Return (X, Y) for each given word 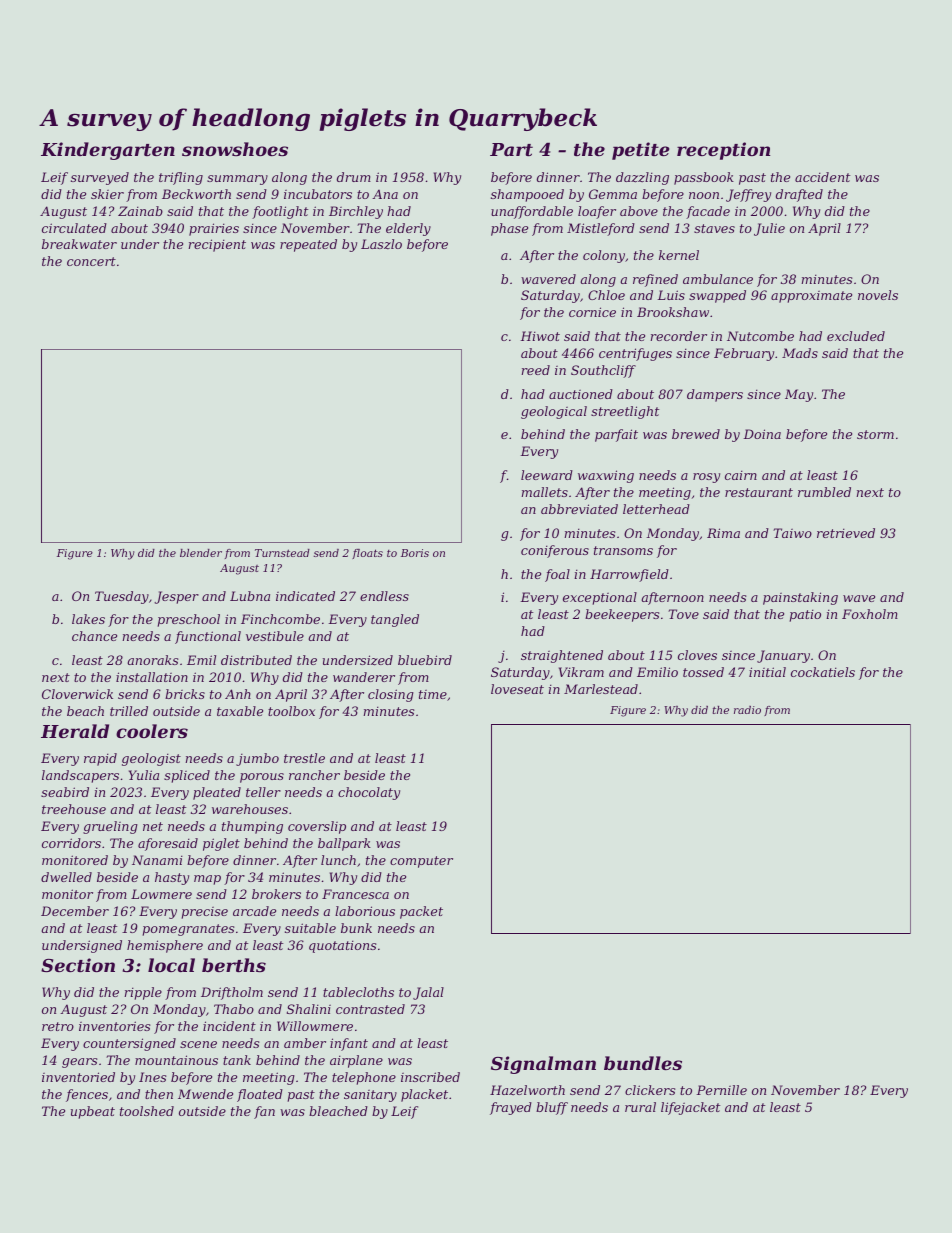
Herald (75, 731)
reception (723, 151)
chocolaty (369, 793)
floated (260, 1095)
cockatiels (823, 672)
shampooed (527, 195)
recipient (217, 245)
